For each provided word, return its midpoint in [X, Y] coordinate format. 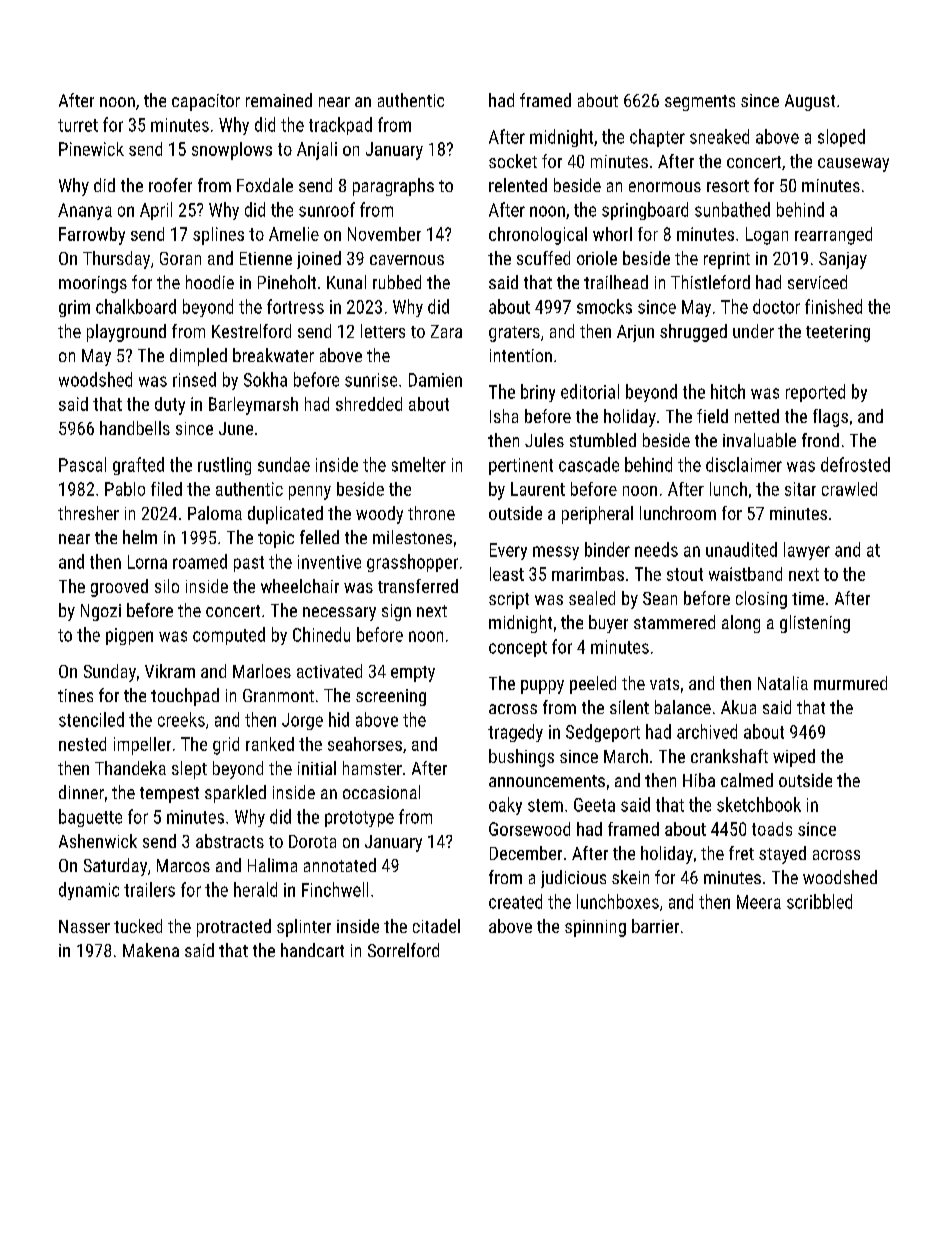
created [515, 901]
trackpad [340, 126]
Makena [151, 950]
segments [700, 103]
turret [78, 125]
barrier [655, 926]
